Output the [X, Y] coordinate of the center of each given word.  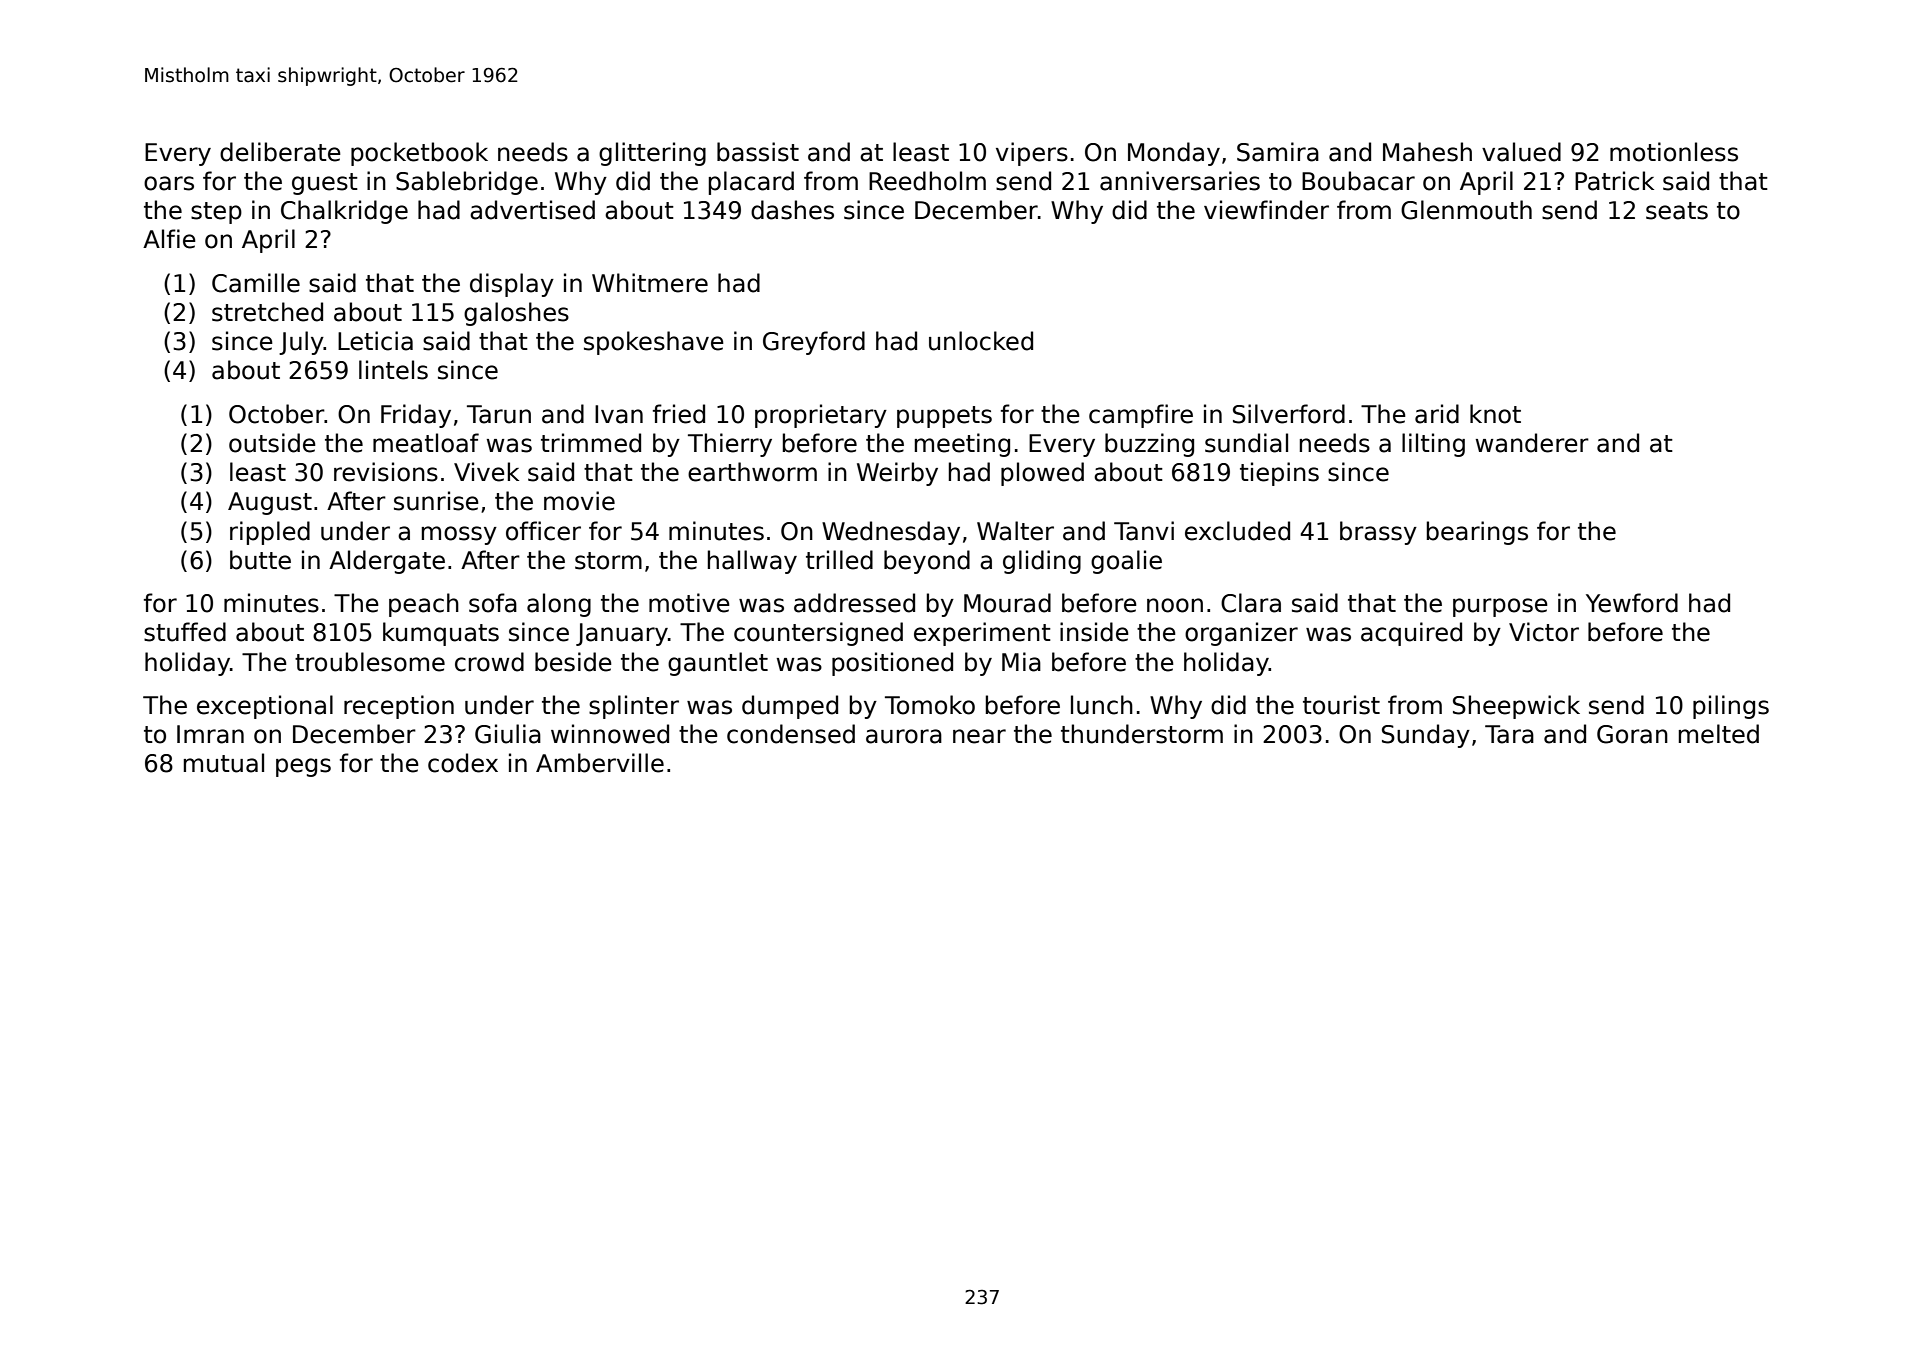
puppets [944, 417]
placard [751, 183]
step [216, 213]
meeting [962, 445]
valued [1521, 152]
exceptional [265, 707]
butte [260, 560]
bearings [1477, 533]
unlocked [981, 341]
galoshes [516, 314]
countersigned [818, 634]
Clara [1251, 603]
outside [272, 443]
